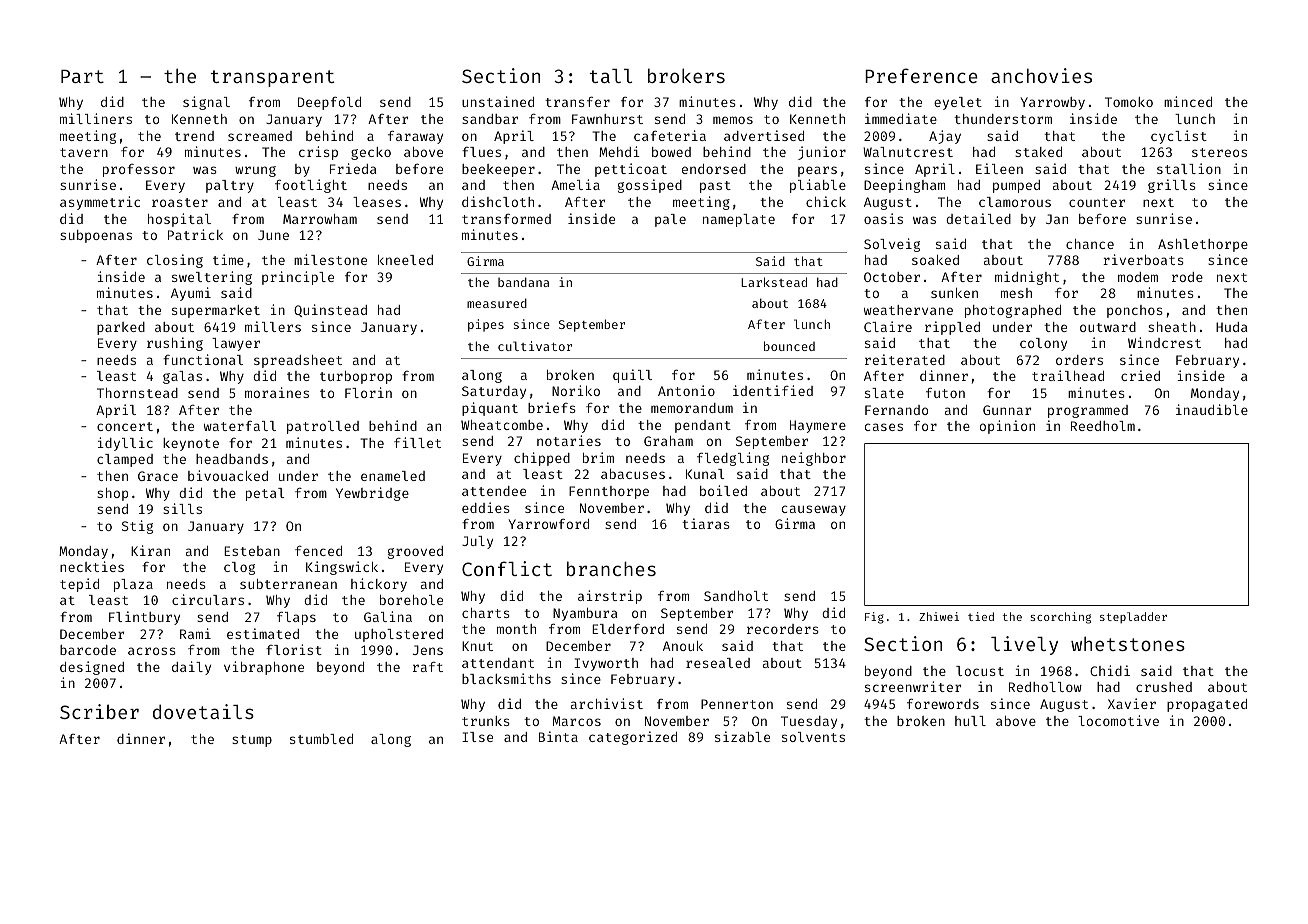 This page has width=1308, height=924. What do you see at coordinates (96, 118) in the page?
I see `milliners` at bounding box center [96, 118].
